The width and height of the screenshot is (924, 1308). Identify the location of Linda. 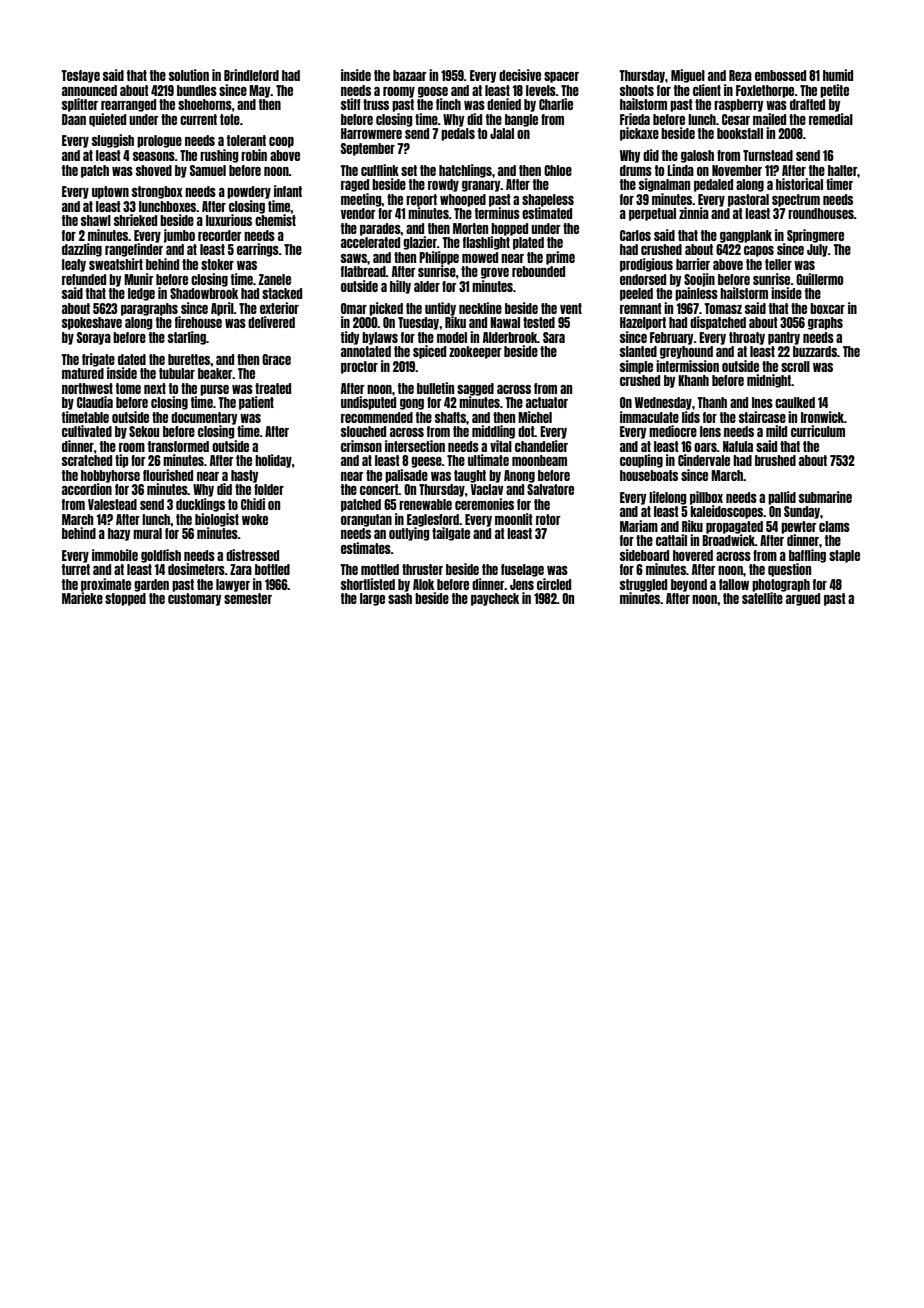
(680, 170).
